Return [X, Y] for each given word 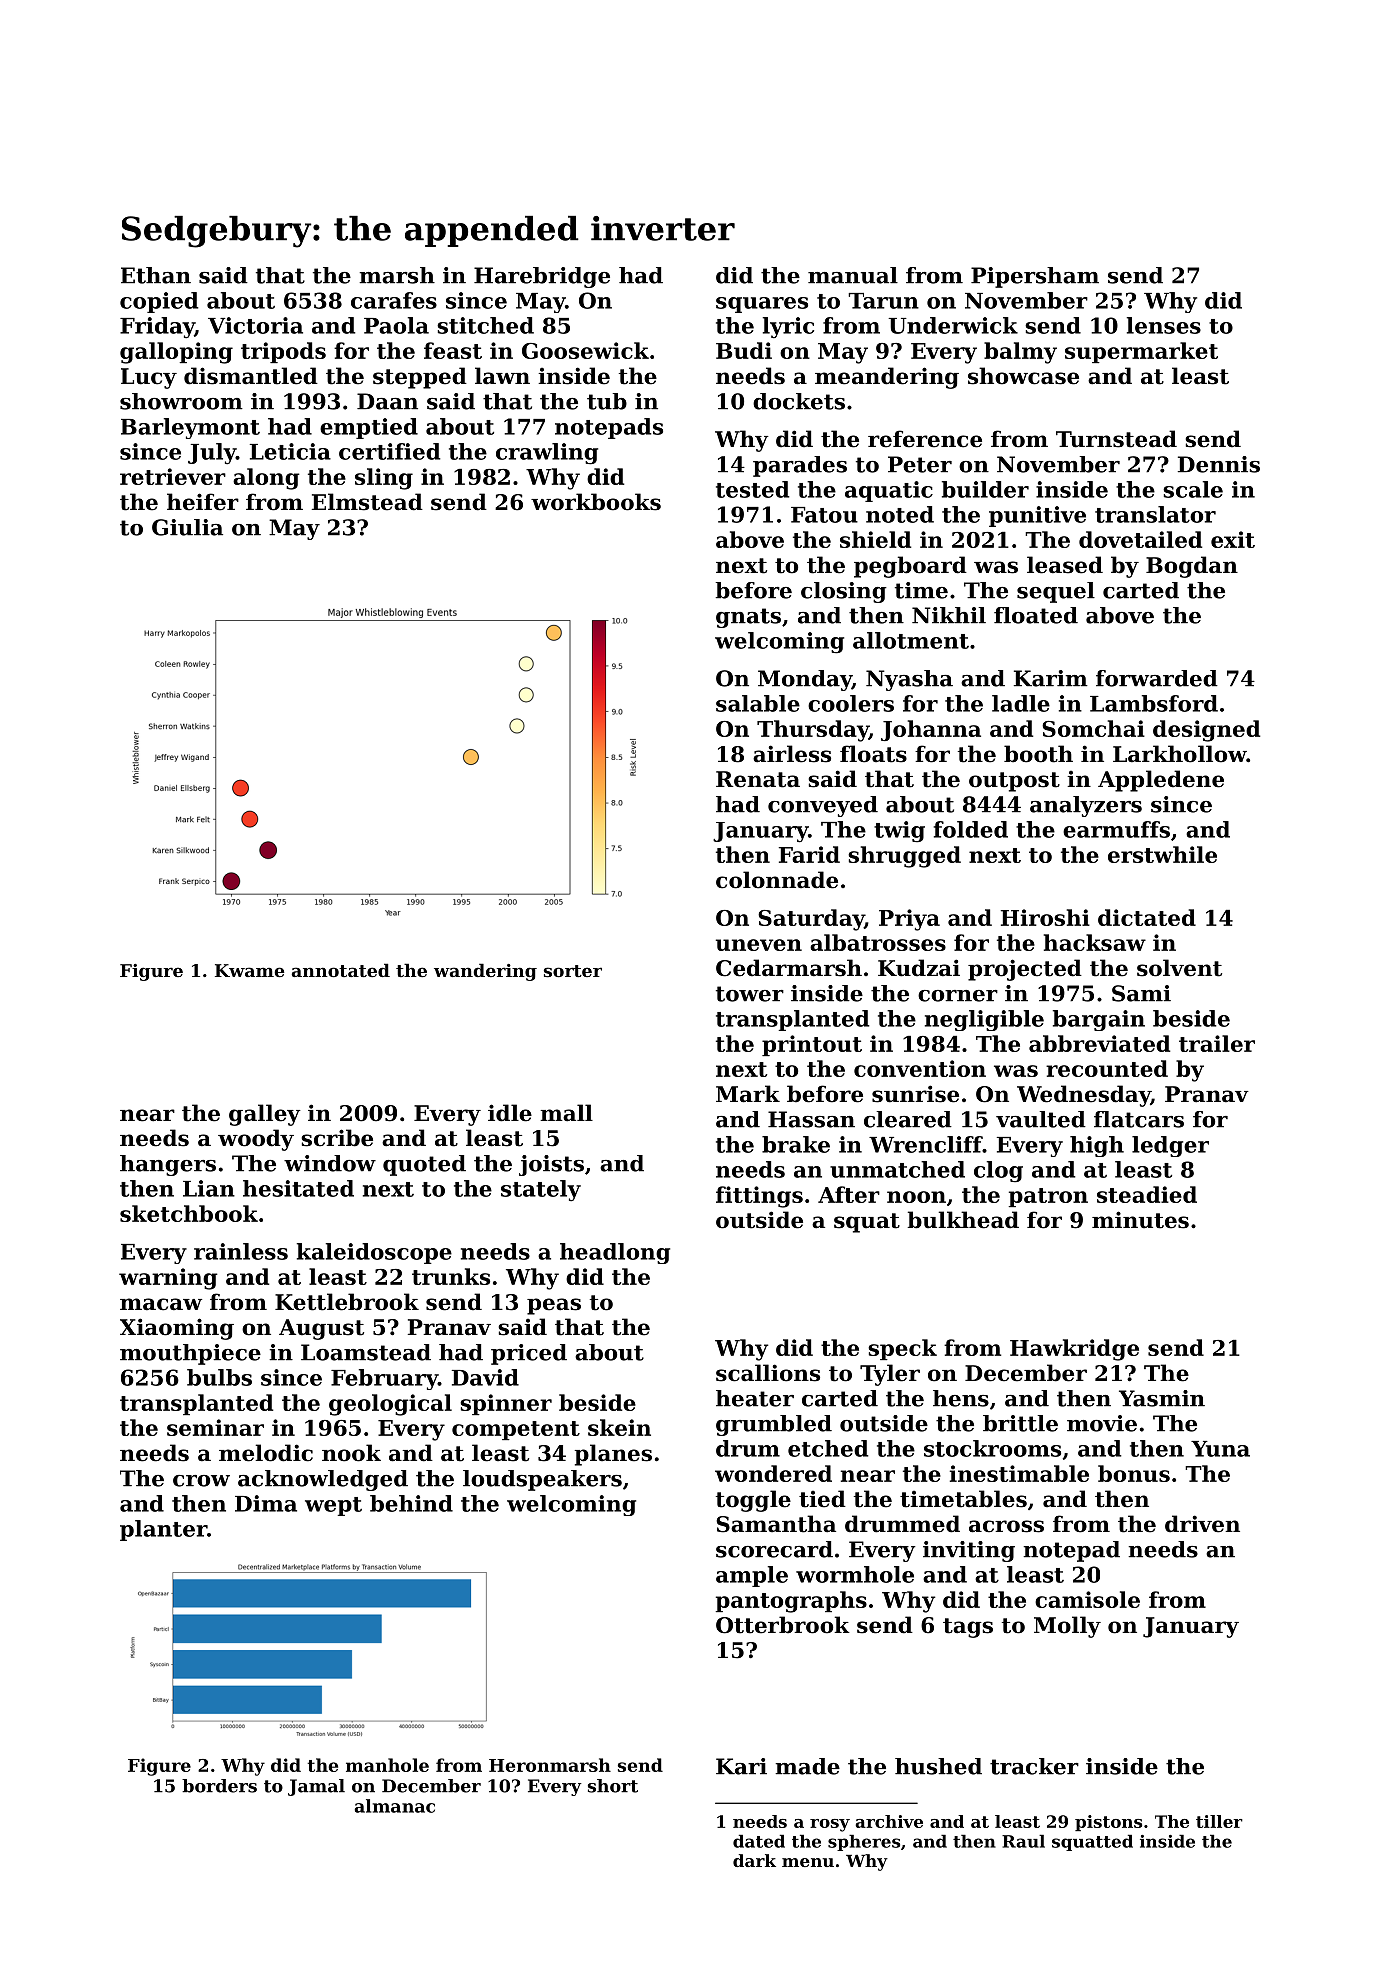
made [807, 1766]
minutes [1140, 1220]
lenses [1164, 325]
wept [333, 1506]
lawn [502, 376]
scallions [768, 1373]
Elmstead [367, 502]
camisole [1087, 1599]
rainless [241, 1251]
